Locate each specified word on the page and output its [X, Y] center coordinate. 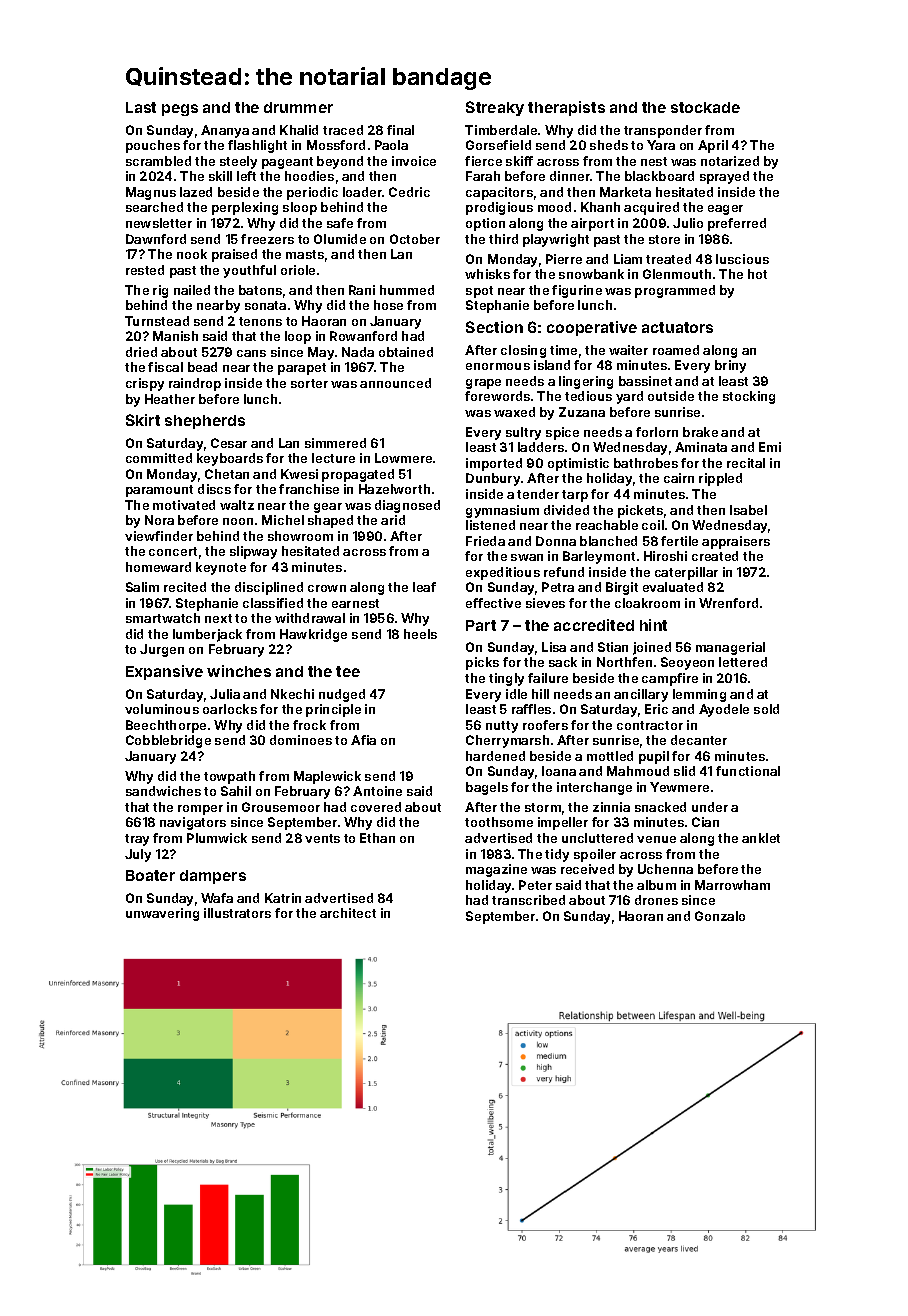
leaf [424, 587]
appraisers [736, 542]
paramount [159, 491]
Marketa [625, 192]
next [218, 618]
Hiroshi [665, 556]
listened [490, 525]
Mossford [336, 145]
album [656, 885]
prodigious [499, 208]
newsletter [159, 223]
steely [238, 162]
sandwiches [163, 791]
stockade [705, 107]
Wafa [217, 898]
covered [376, 807]
